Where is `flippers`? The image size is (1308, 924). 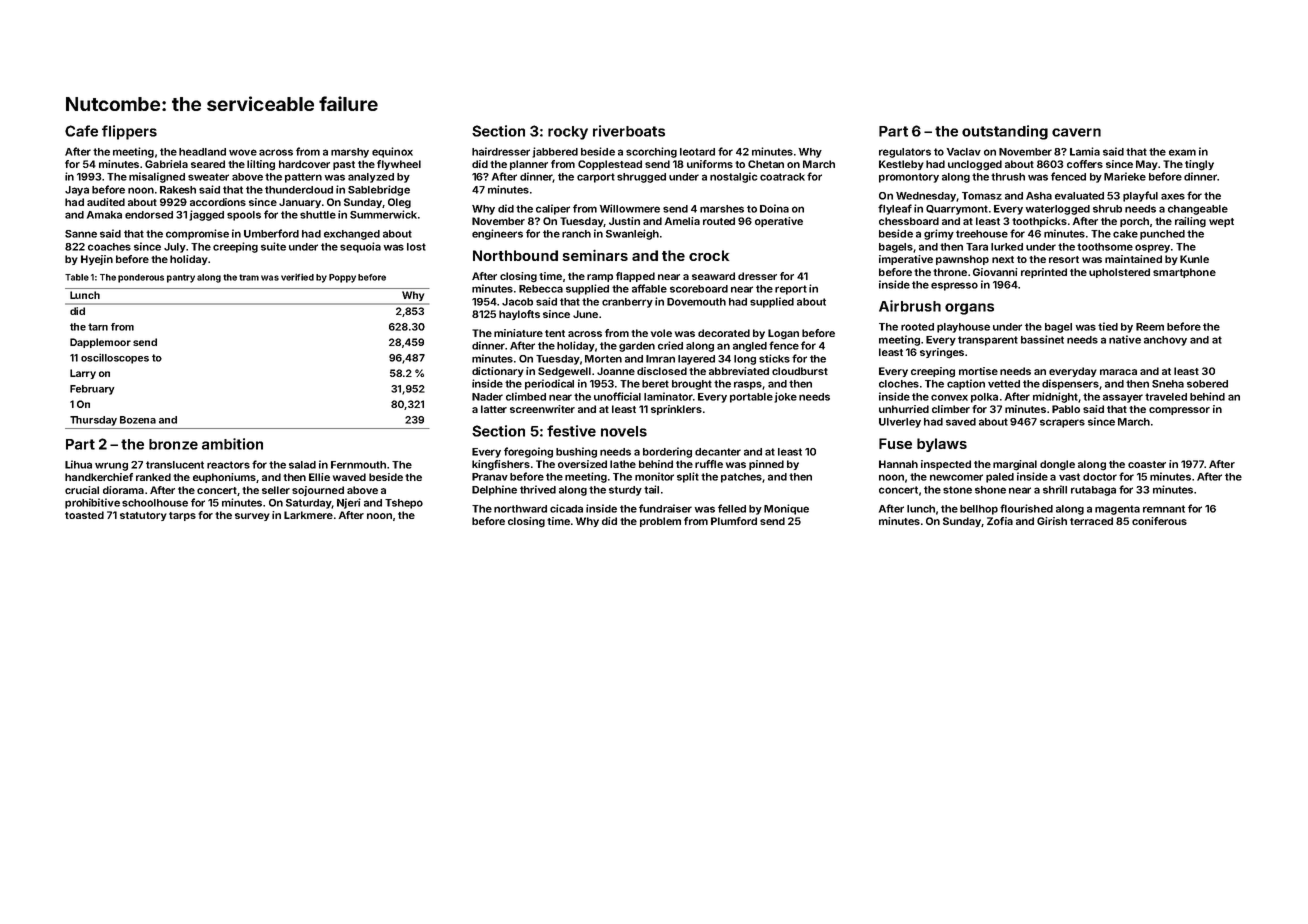
flippers is located at coordinates (129, 132).
